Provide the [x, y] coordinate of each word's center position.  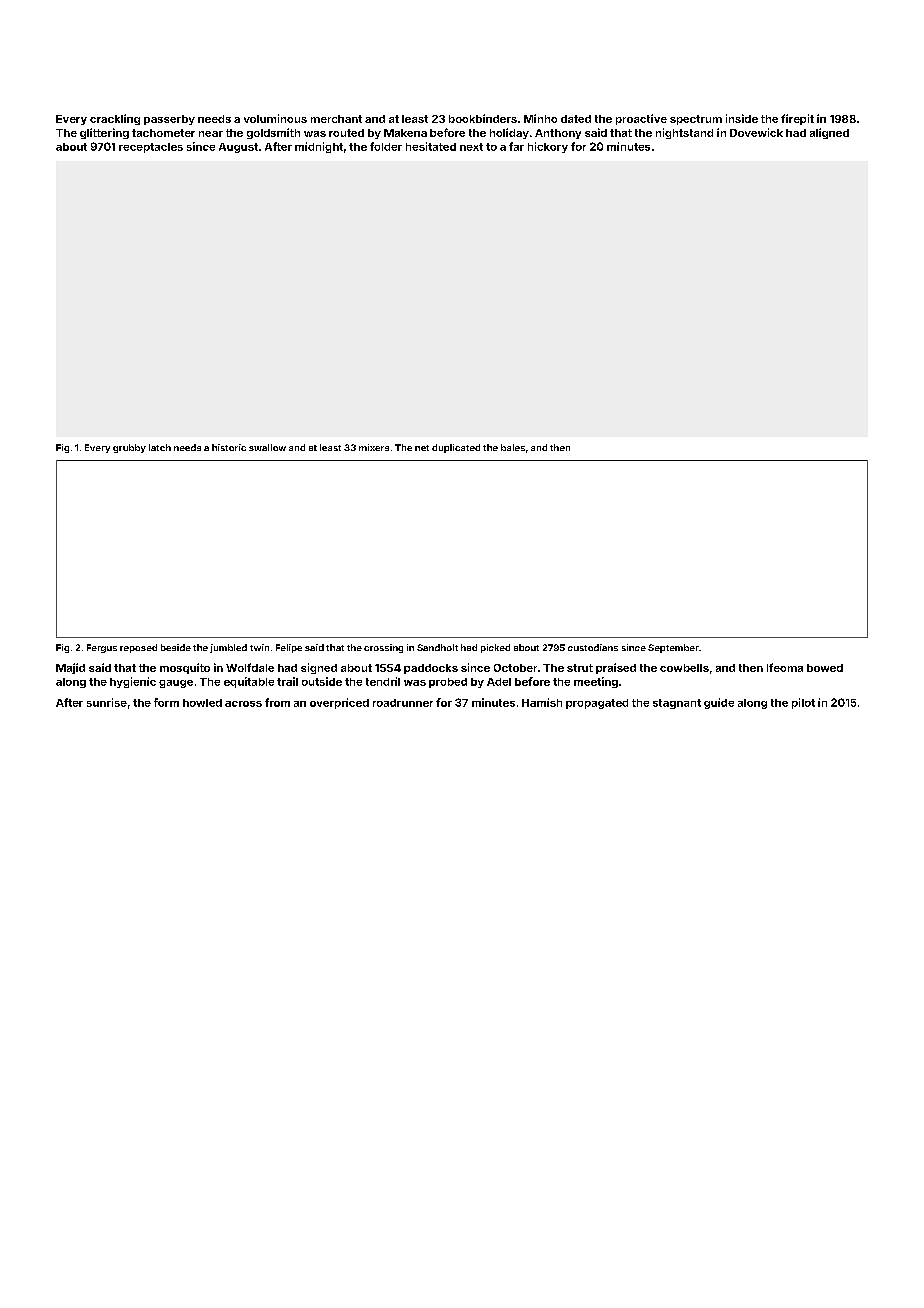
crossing [383, 648]
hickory [548, 147]
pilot [803, 703]
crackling [115, 119]
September [673, 648]
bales [513, 447]
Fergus [102, 648]
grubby [129, 448]
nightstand [684, 133]
